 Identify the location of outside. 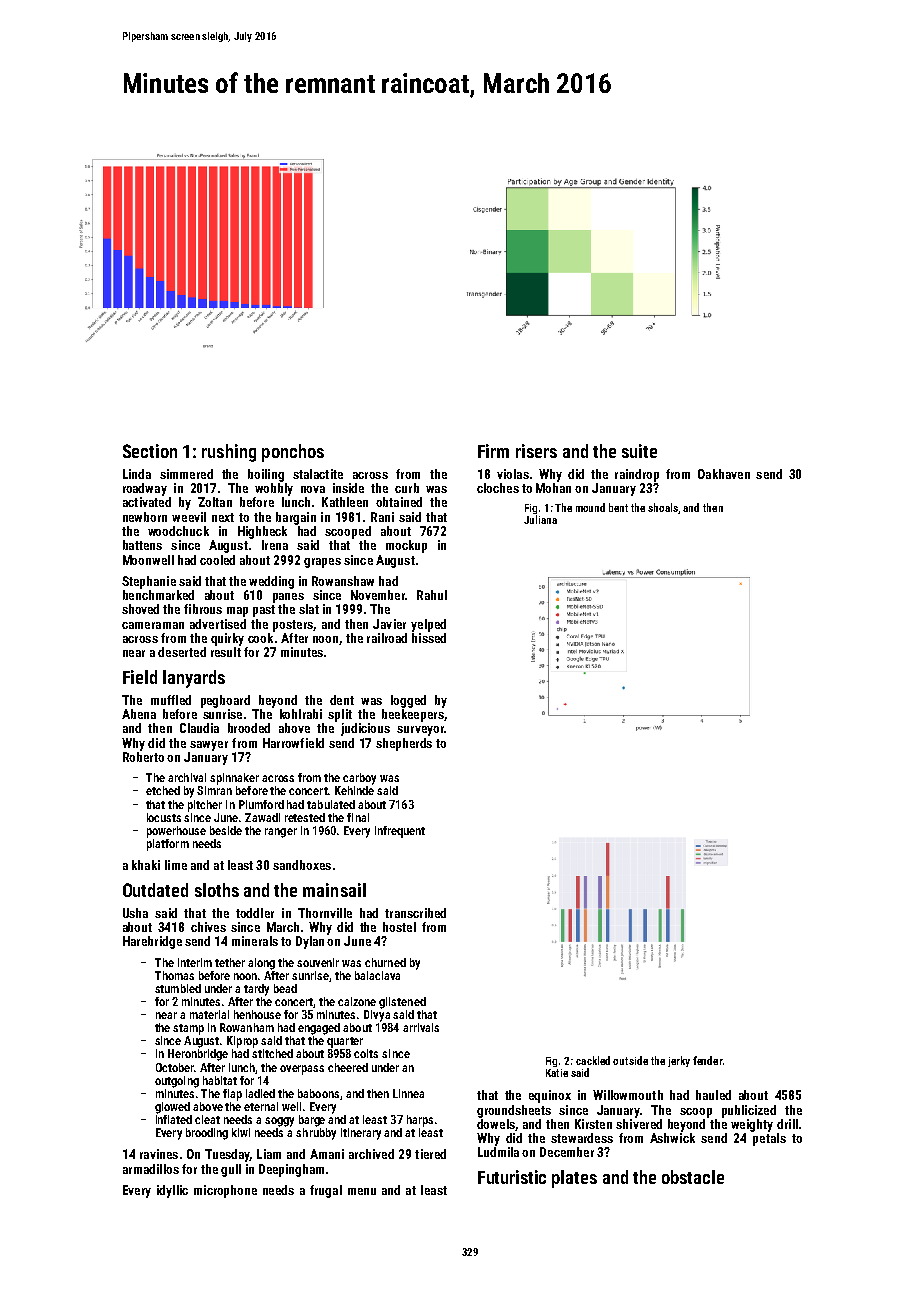
(630, 1060).
